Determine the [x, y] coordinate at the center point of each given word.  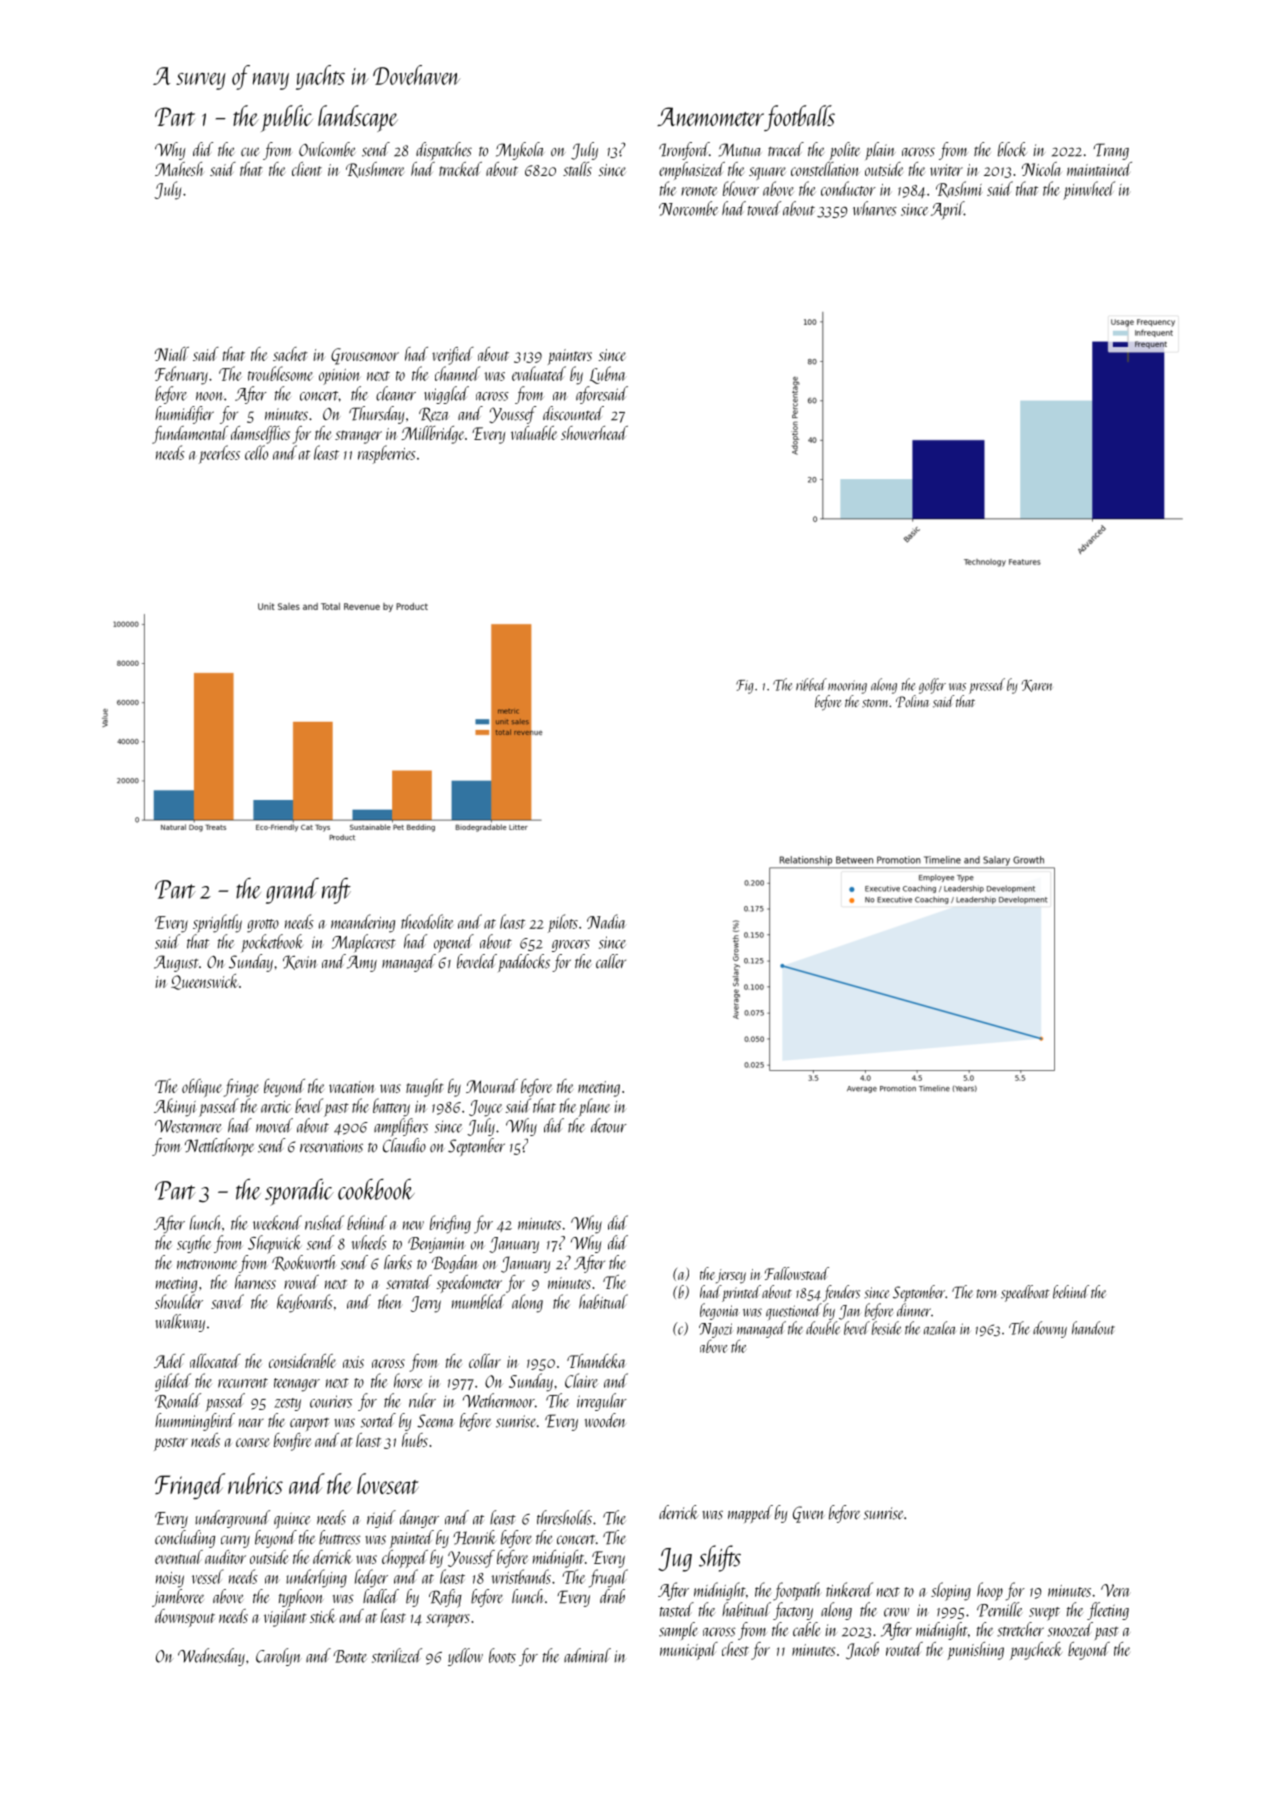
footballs [799, 118]
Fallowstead [797, 1273]
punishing [975, 1651]
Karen [1037, 686]
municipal [689, 1651]
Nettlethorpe [219, 1147]
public [287, 118]
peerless [219, 454]
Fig [744, 687]
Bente [350, 1656]
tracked [460, 169]
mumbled [478, 1301]
